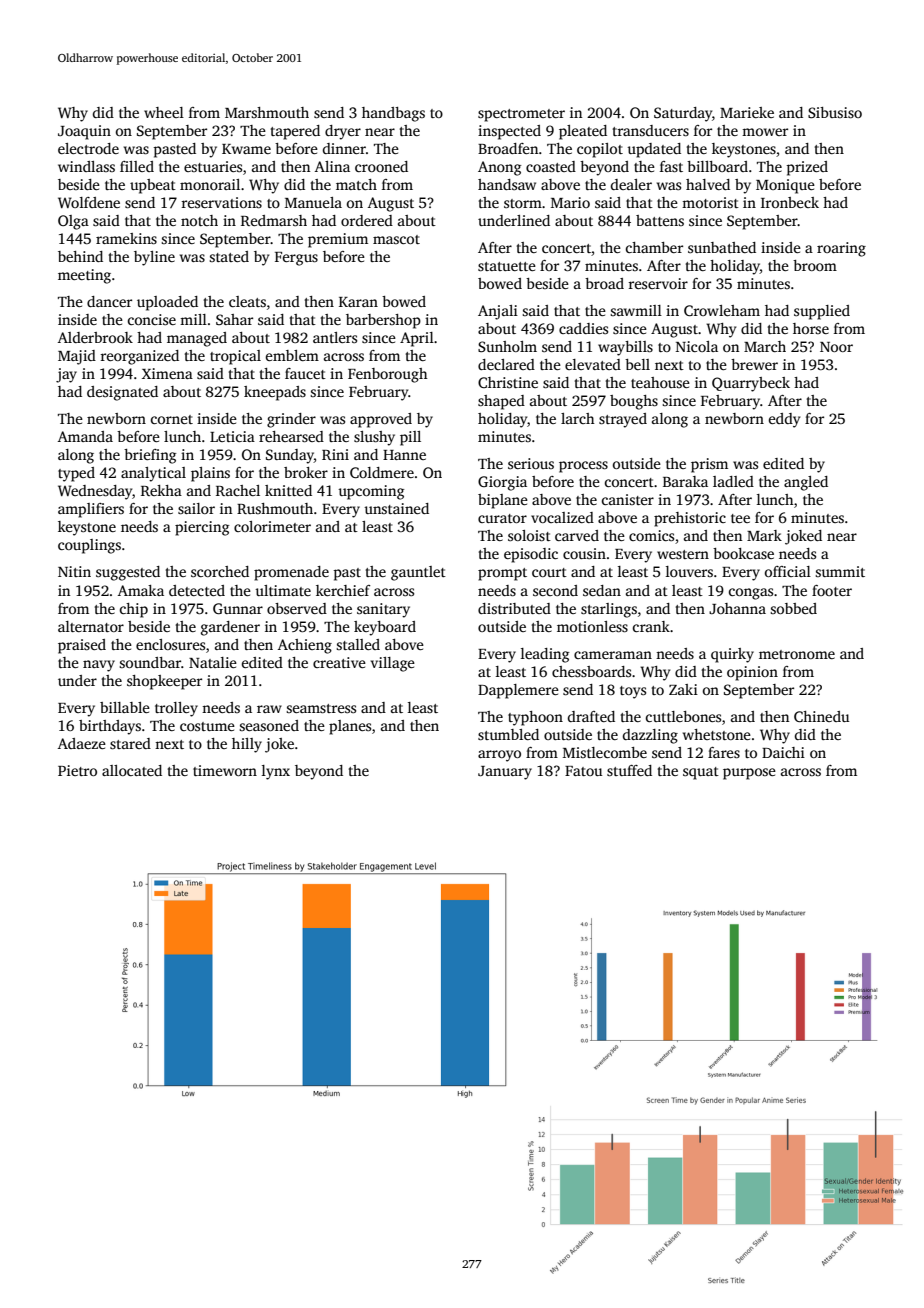 Image resolution: width=924 pixels, height=1308 pixels. What do you see at coordinates (785, 186) in the image?
I see `Monique` at bounding box center [785, 186].
